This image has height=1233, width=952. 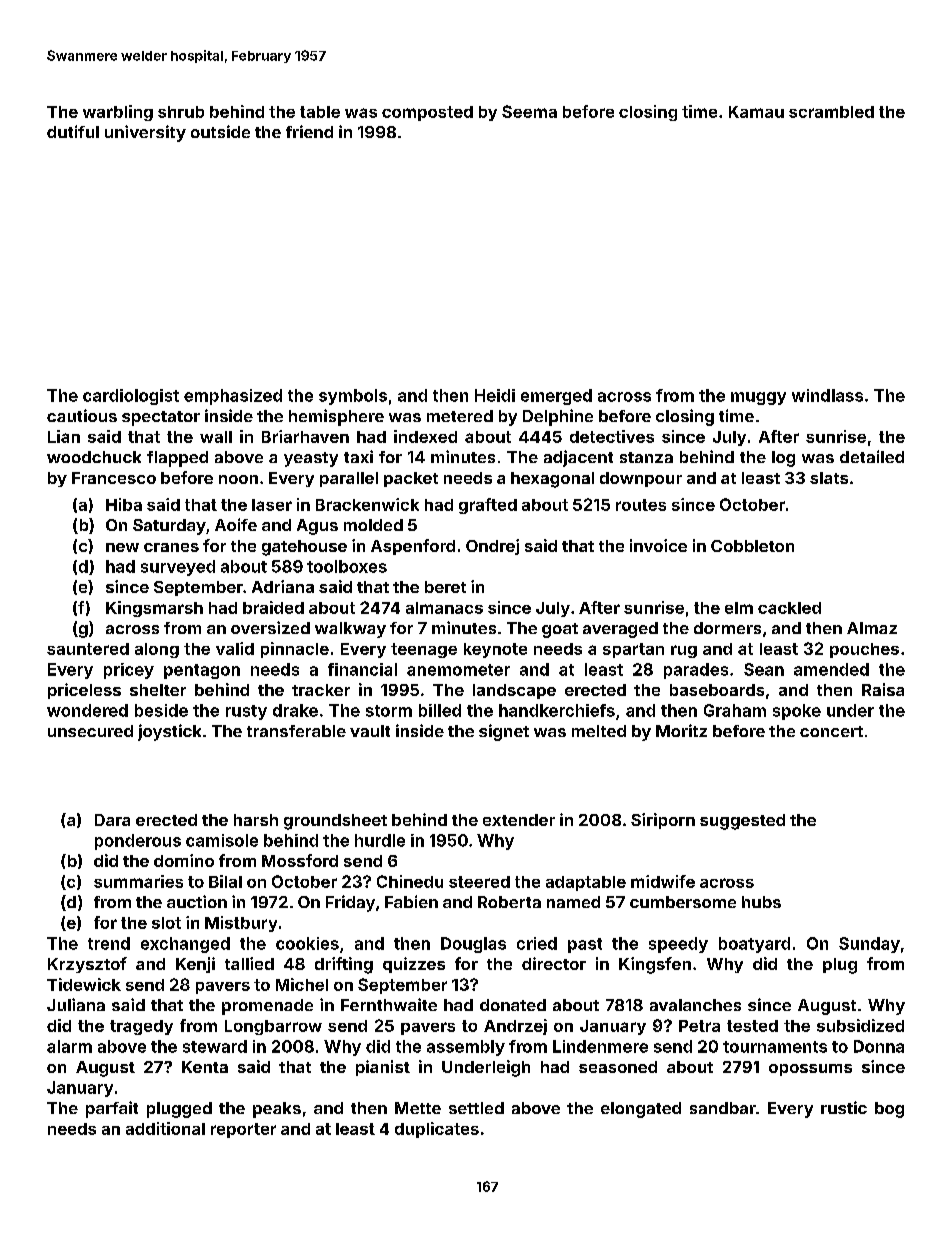 I want to click on Fernthwaite, so click(x=389, y=1004).
